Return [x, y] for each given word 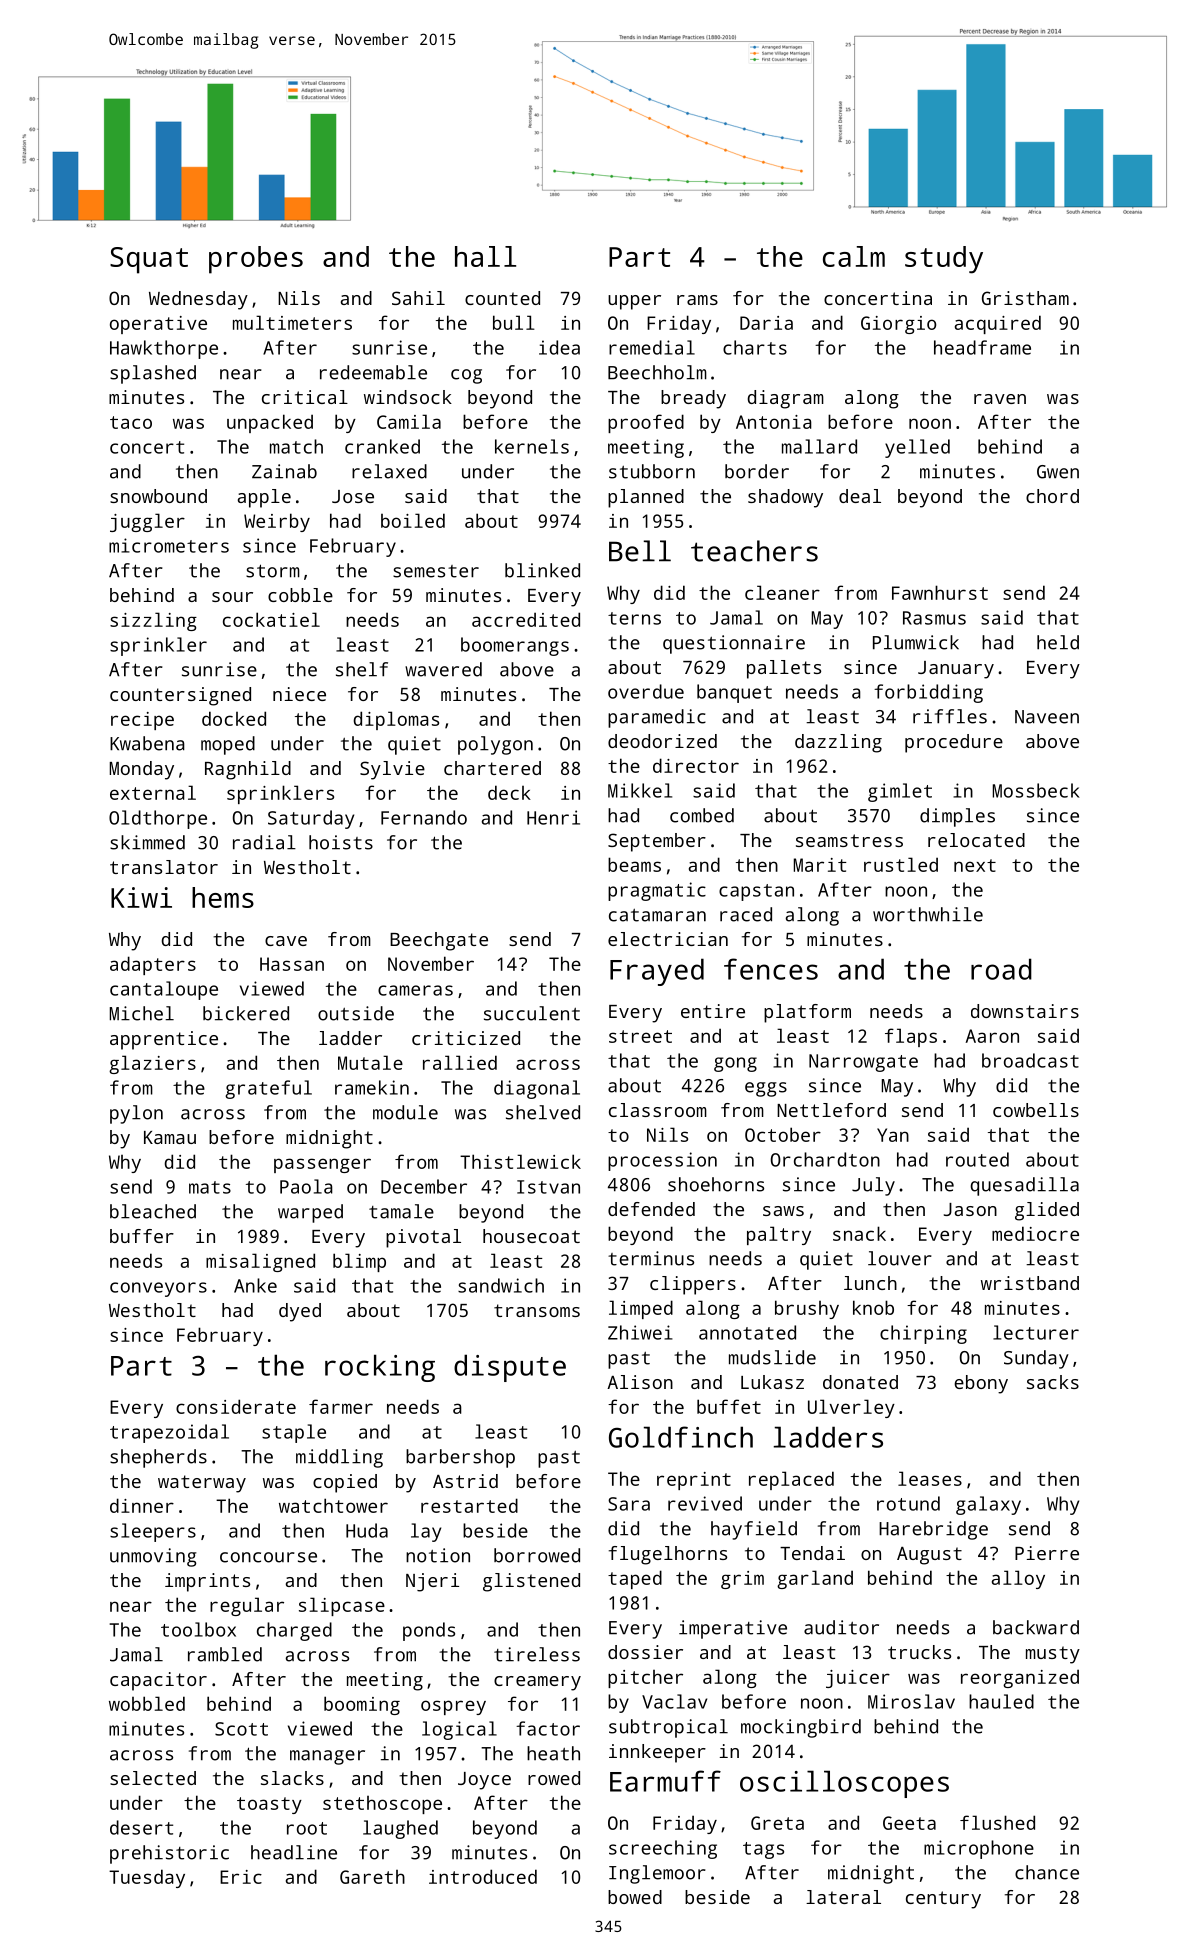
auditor [841, 1627]
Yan [893, 1135]
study [944, 260]
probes [256, 260]
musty [1053, 1655]
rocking [380, 1368]
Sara [629, 1504]
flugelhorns [668, 1555]
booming [362, 1705]
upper [634, 302]
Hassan [292, 964]
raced [746, 914]
